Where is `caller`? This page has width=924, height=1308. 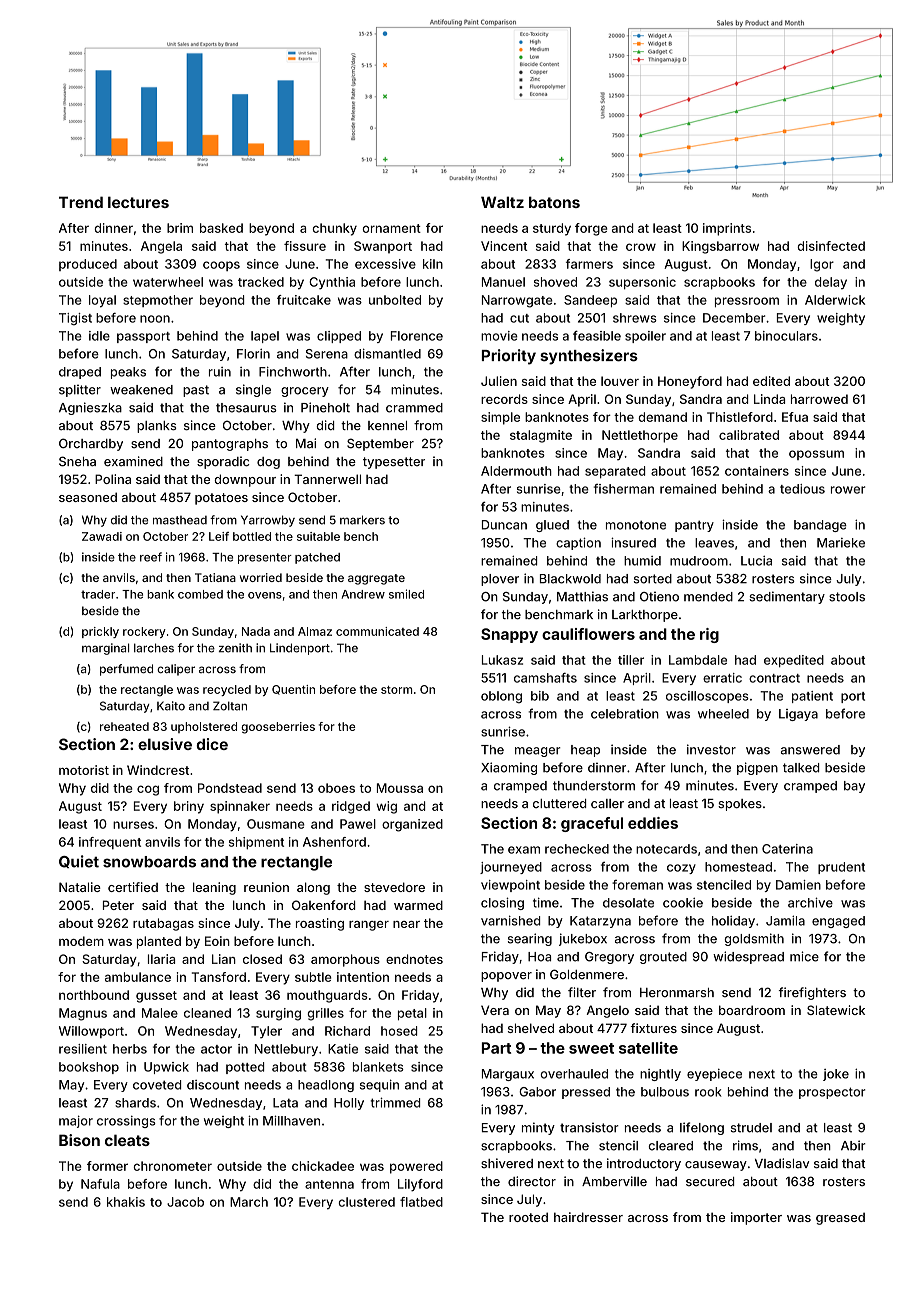
caller is located at coordinates (607, 804).
